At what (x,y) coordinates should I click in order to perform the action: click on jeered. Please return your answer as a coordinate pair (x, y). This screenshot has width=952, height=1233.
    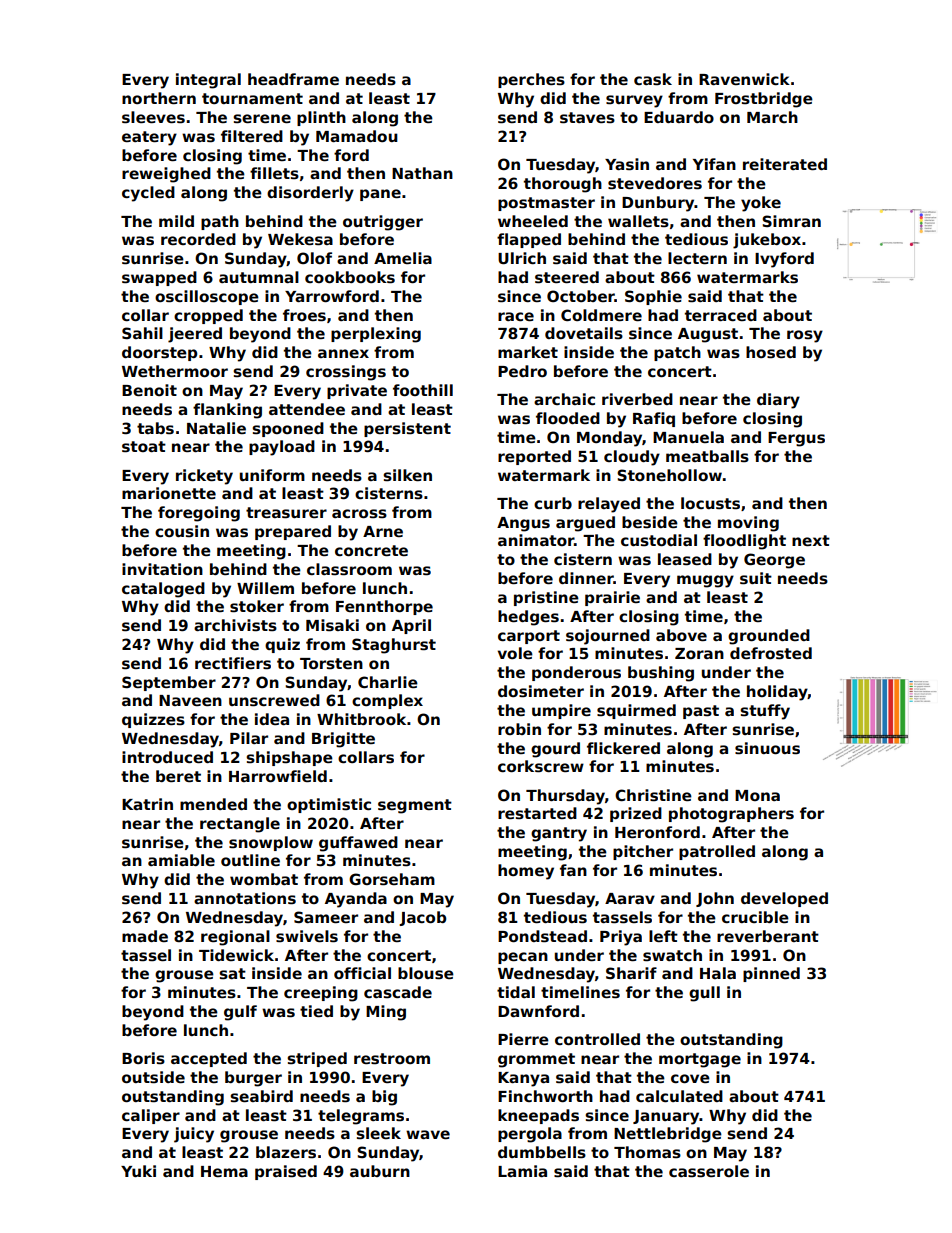
    Looking at the image, I should click on (195, 335).
